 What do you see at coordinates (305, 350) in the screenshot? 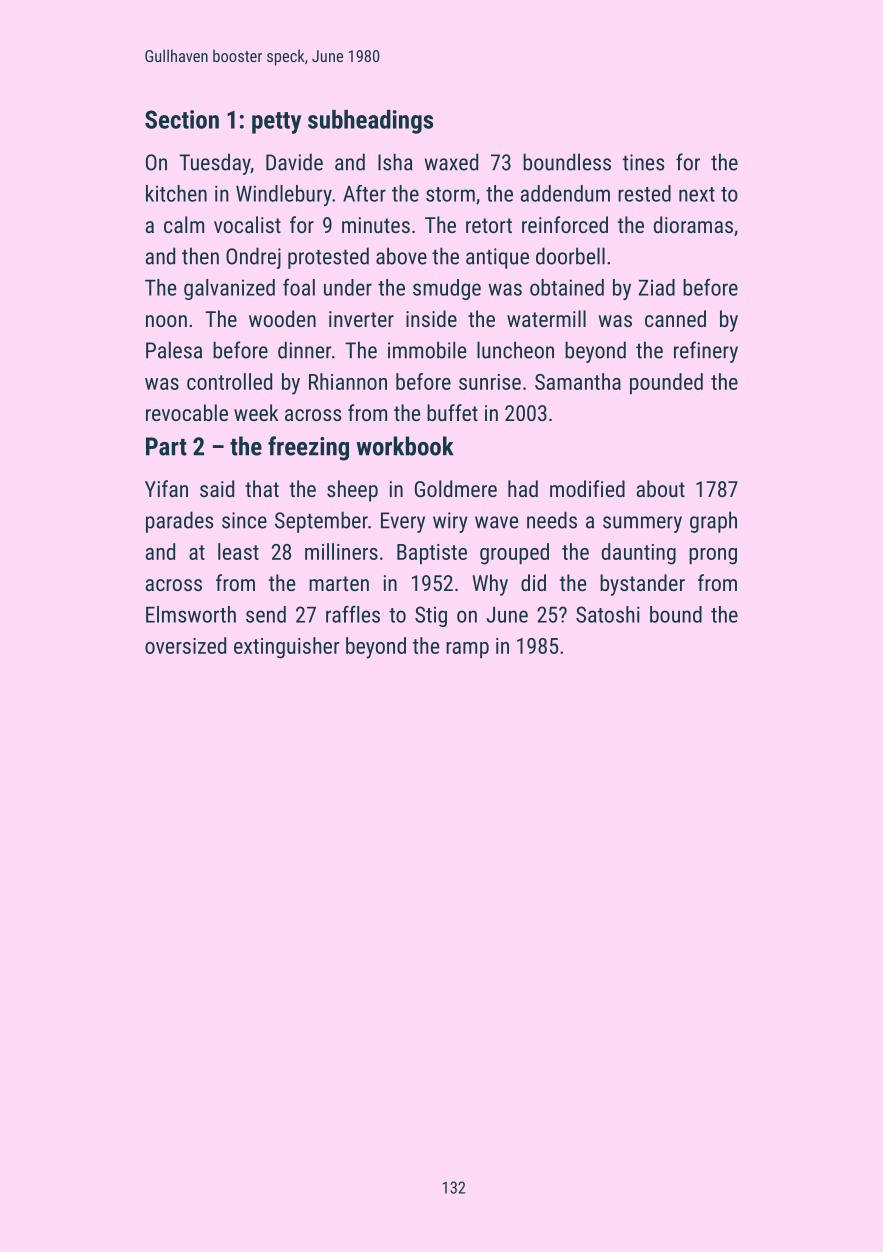
I see `dinner` at bounding box center [305, 350].
